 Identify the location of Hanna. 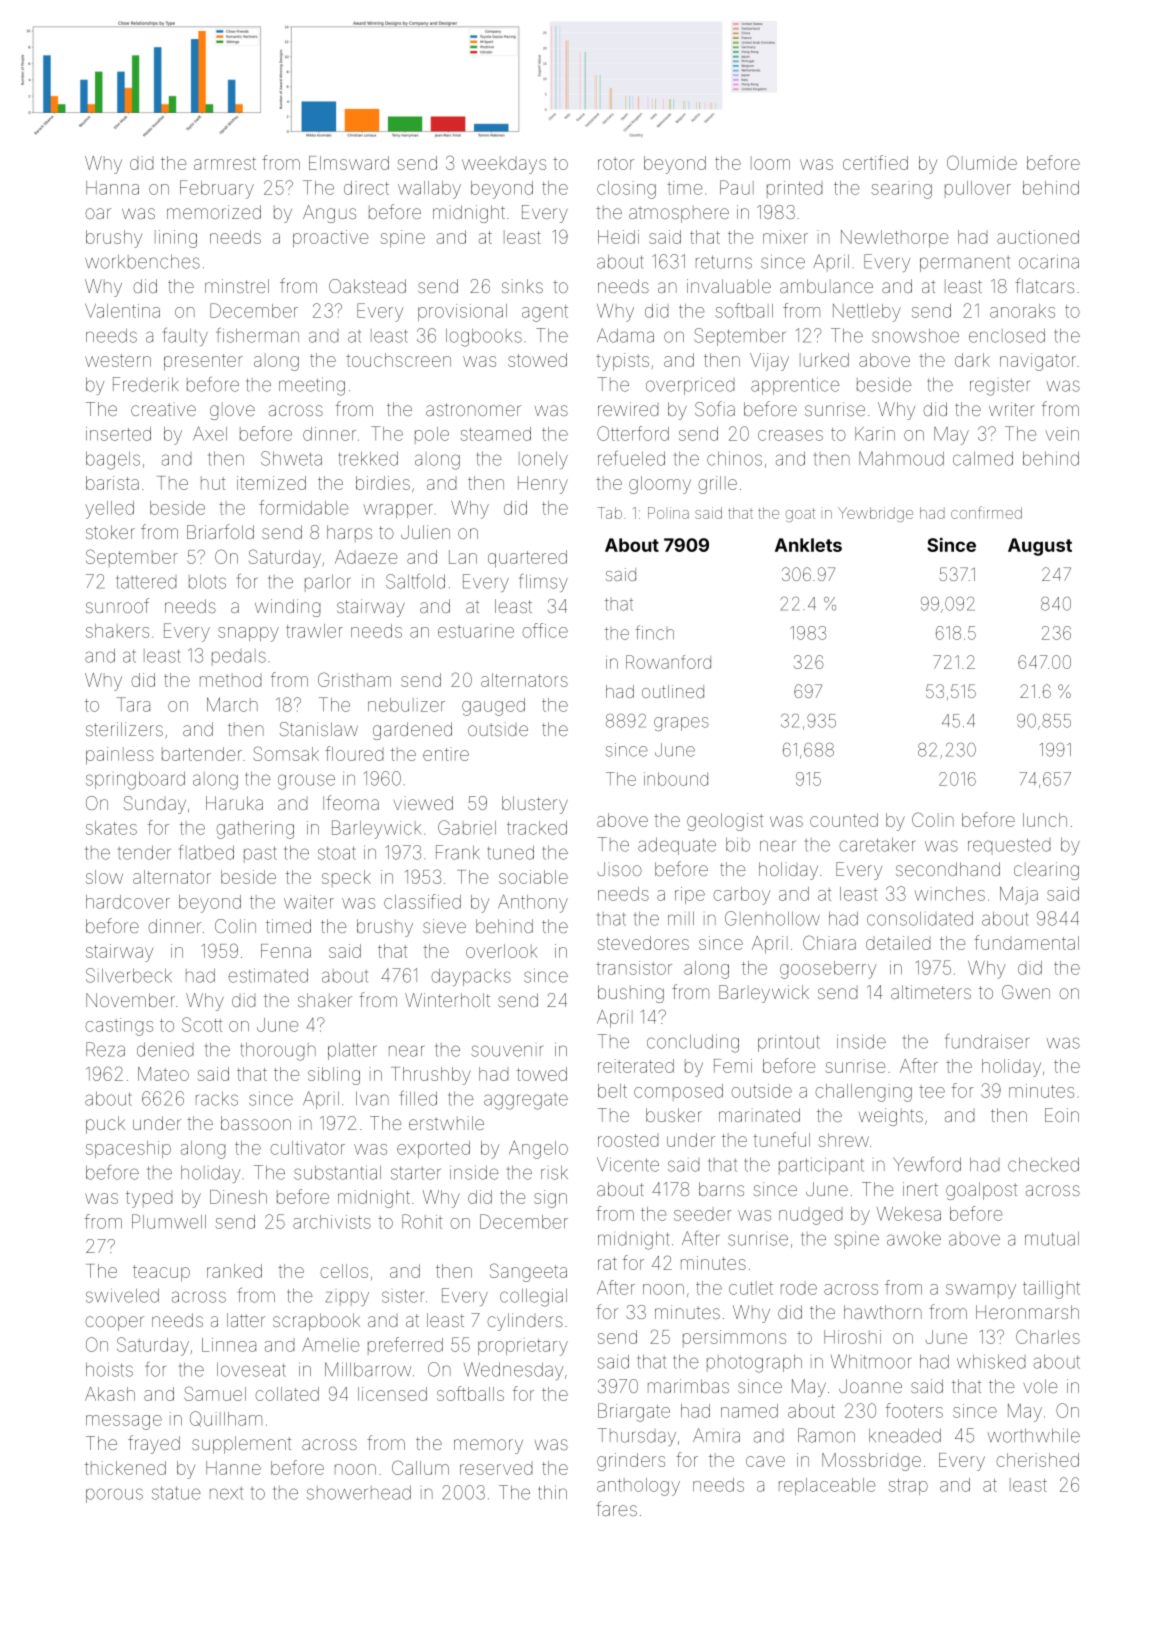
(112, 188).
